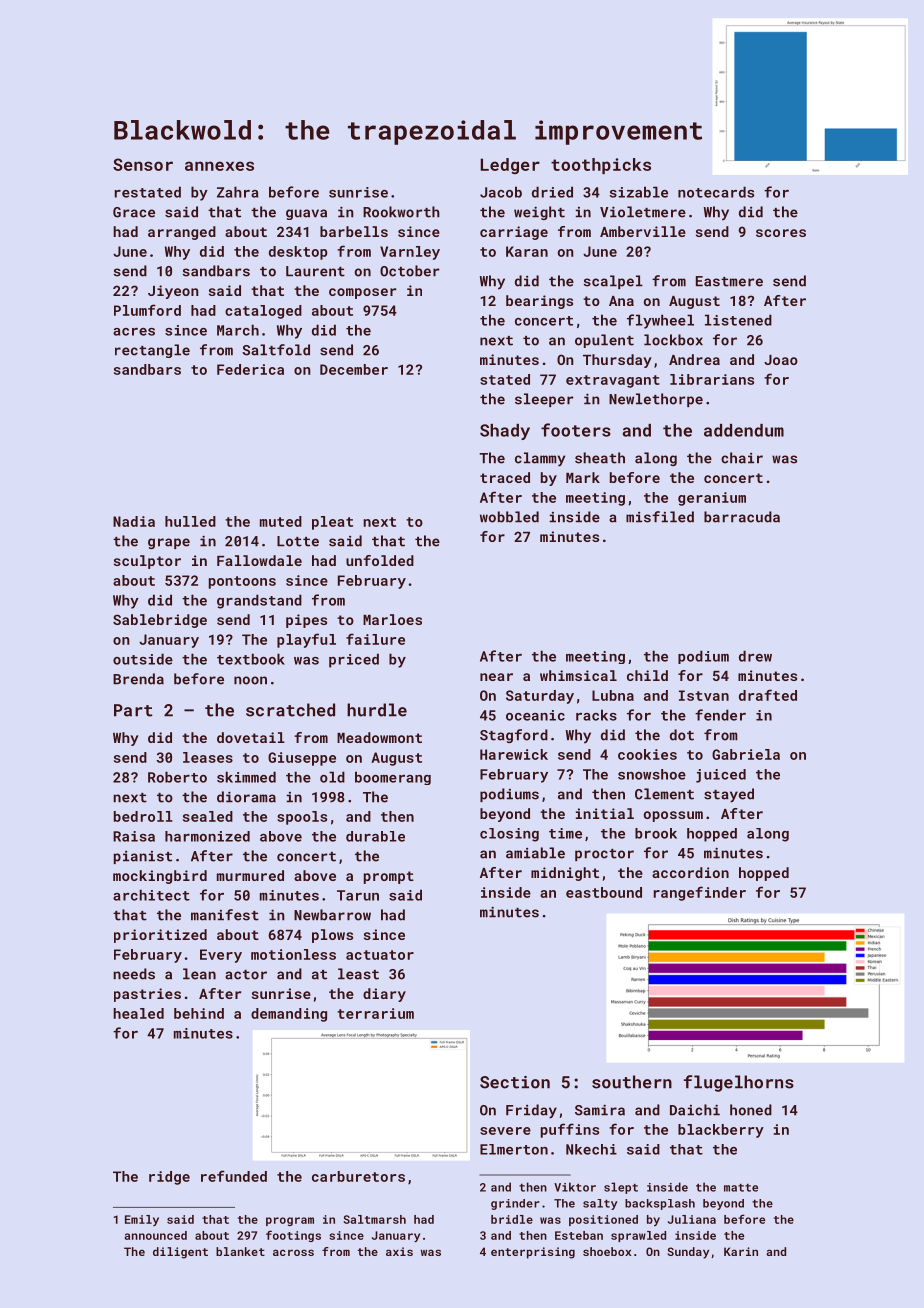 This image has width=924, height=1308. I want to click on Karan, so click(527, 251).
